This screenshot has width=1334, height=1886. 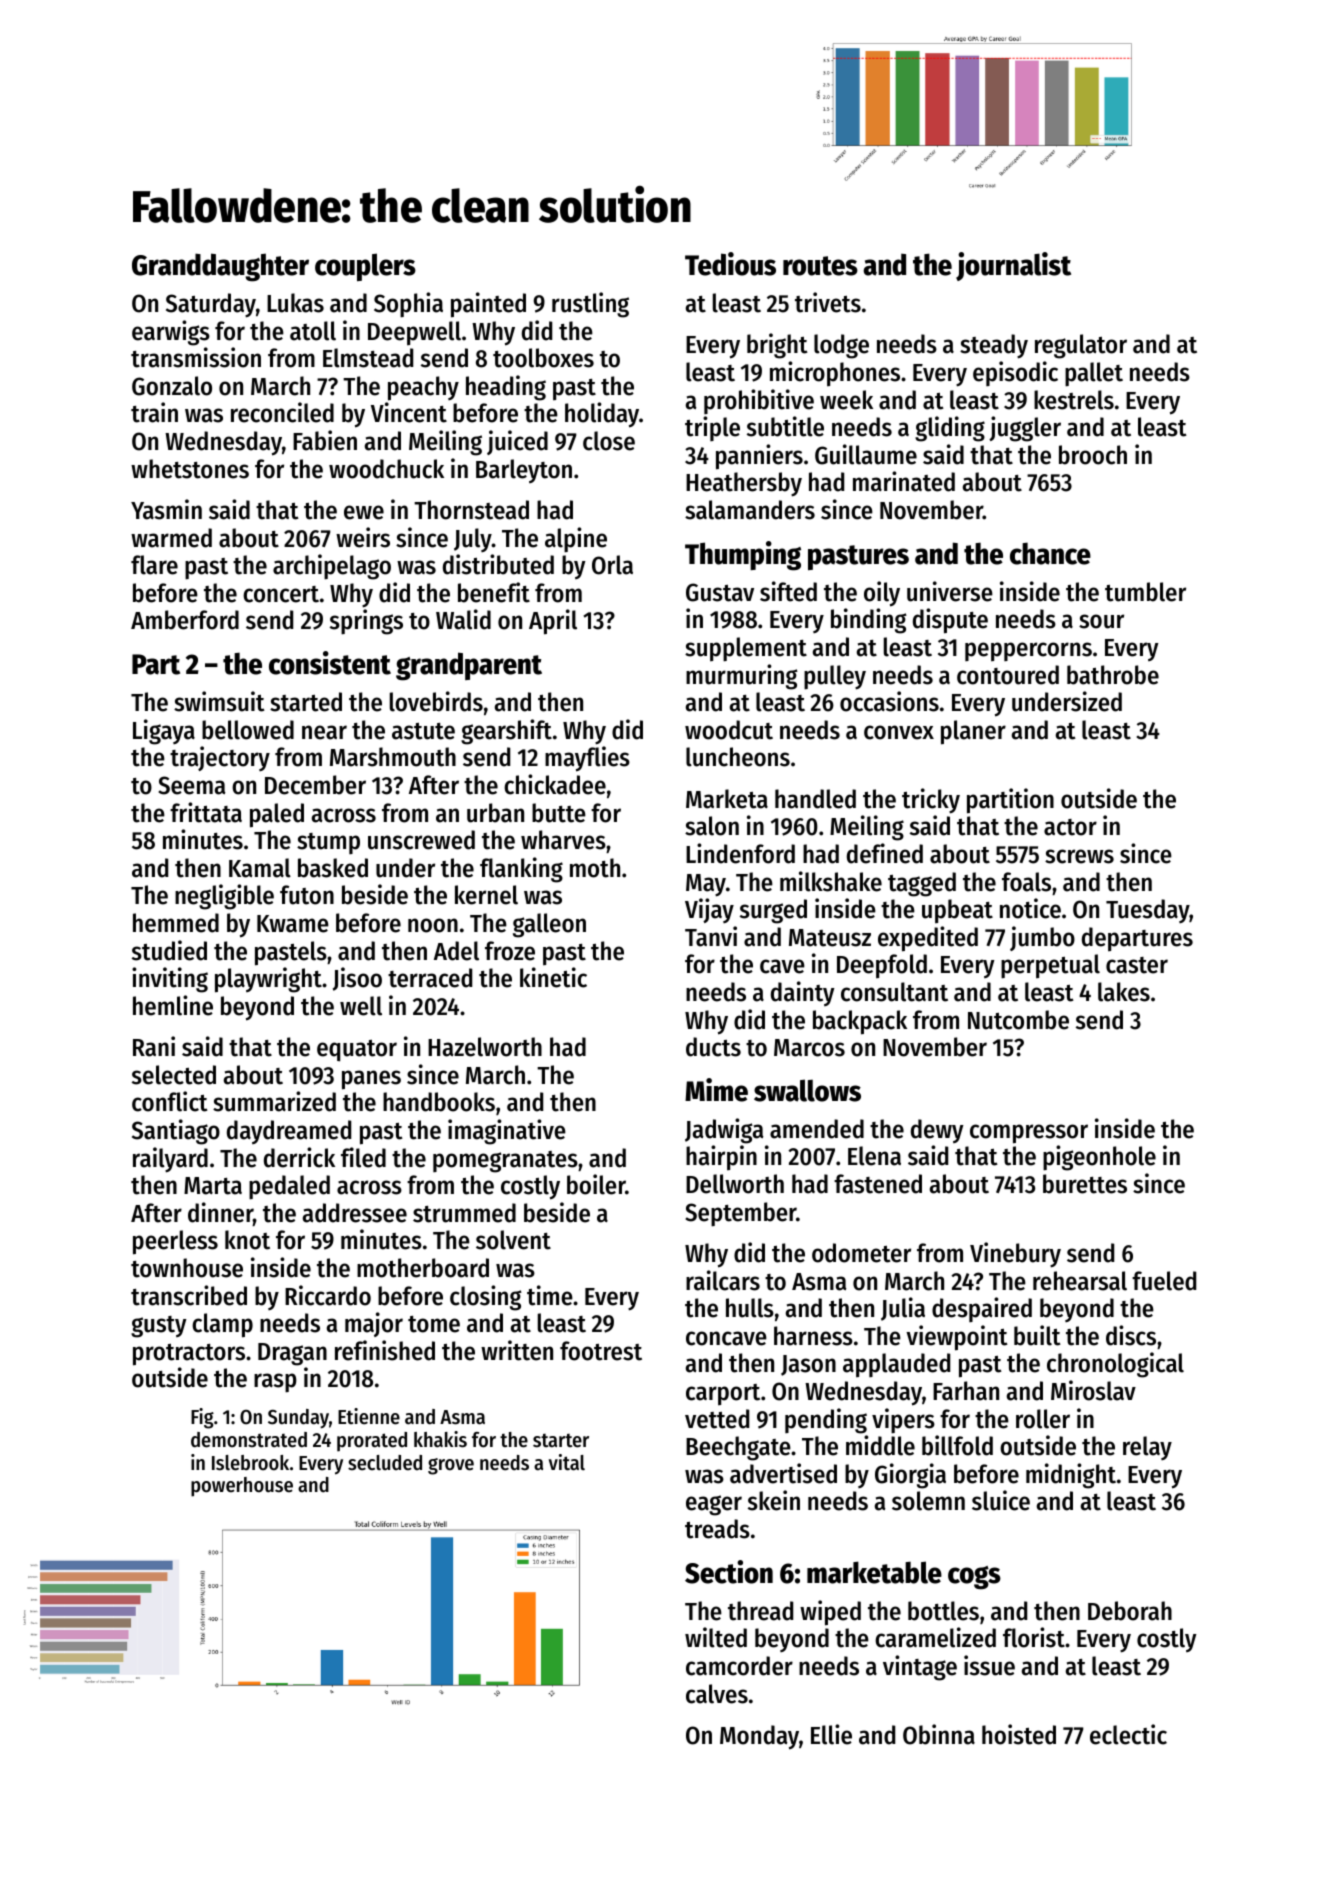 I want to click on trajectory, so click(x=220, y=758).
